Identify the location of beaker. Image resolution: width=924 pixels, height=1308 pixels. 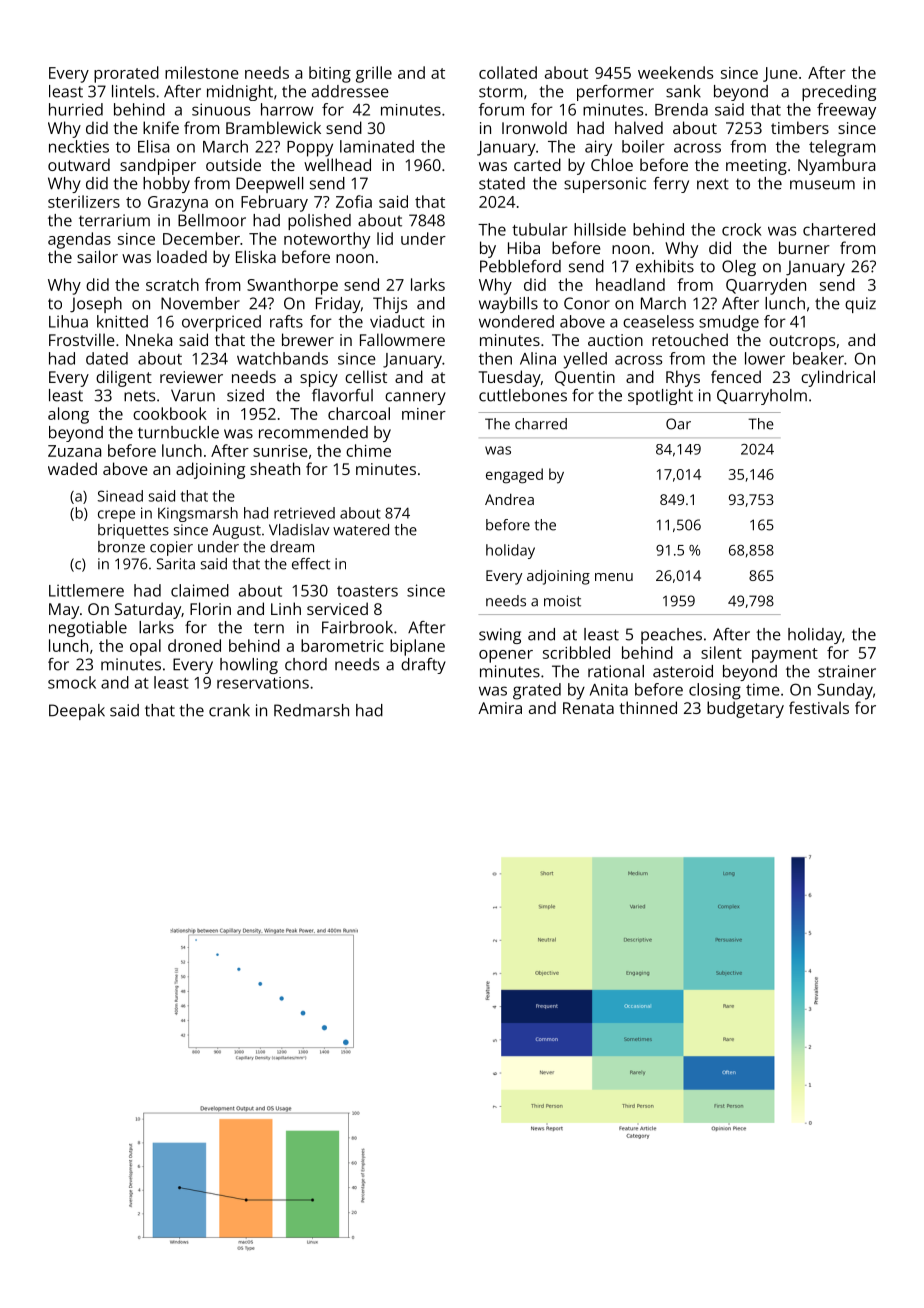
(818, 358).
